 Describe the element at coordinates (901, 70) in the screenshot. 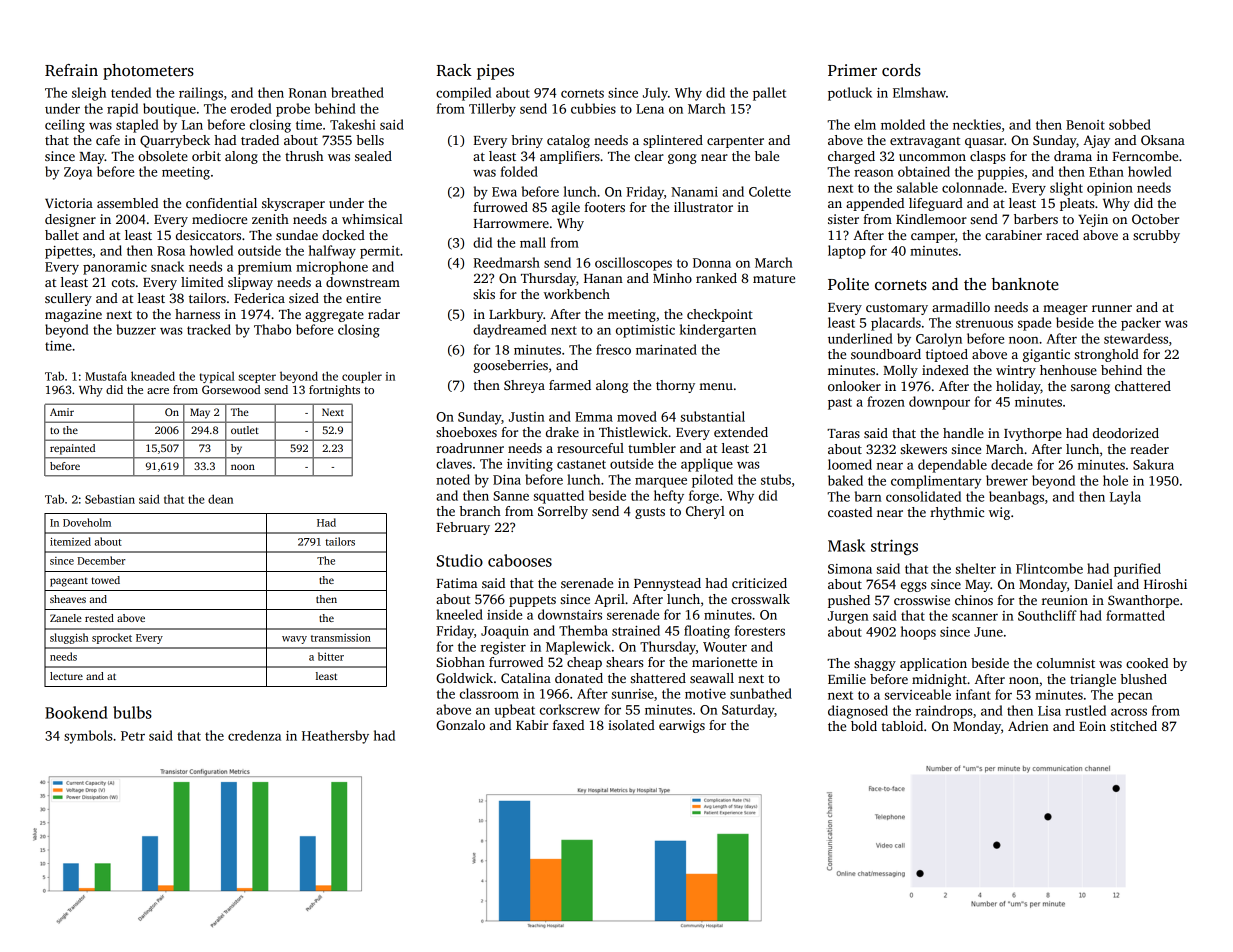

I see `cords` at that location.
